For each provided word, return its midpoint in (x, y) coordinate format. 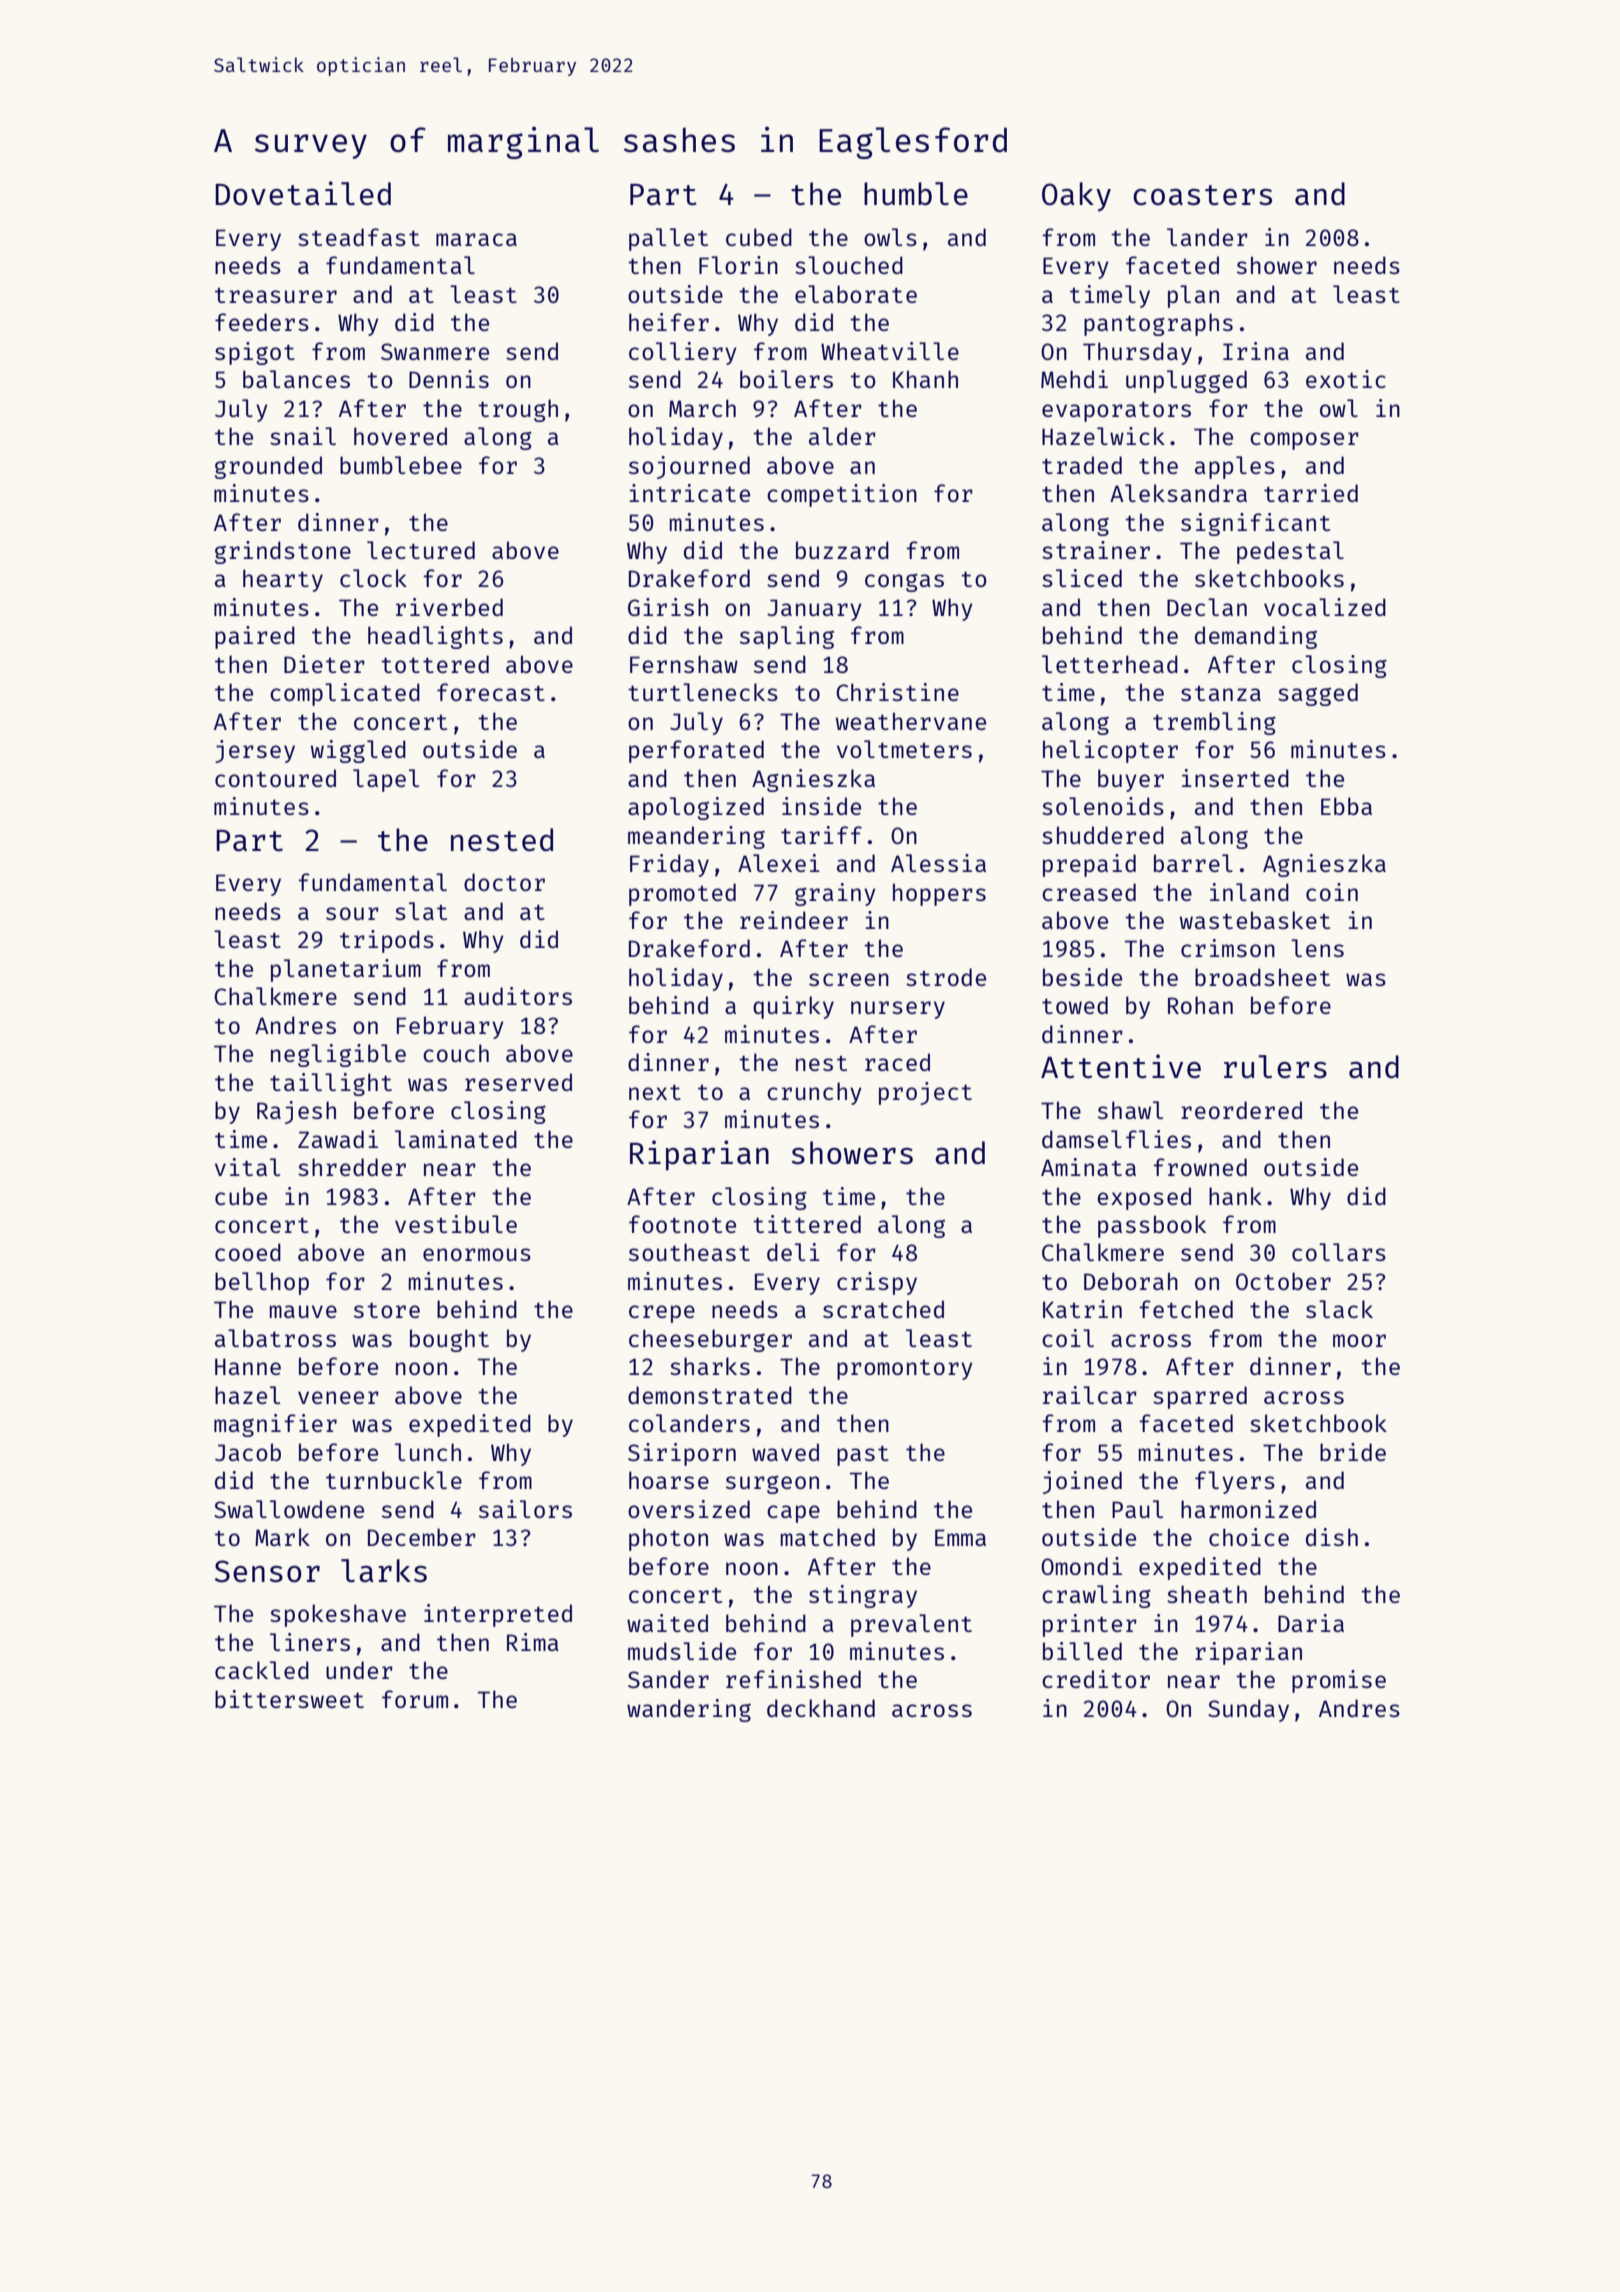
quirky (793, 1007)
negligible (338, 1055)
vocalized (1325, 607)
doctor (504, 882)
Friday (669, 865)
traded (1082, 465)
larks (384, 1570)
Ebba (1346, 806)
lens (1317, 948)
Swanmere (435, 351)
